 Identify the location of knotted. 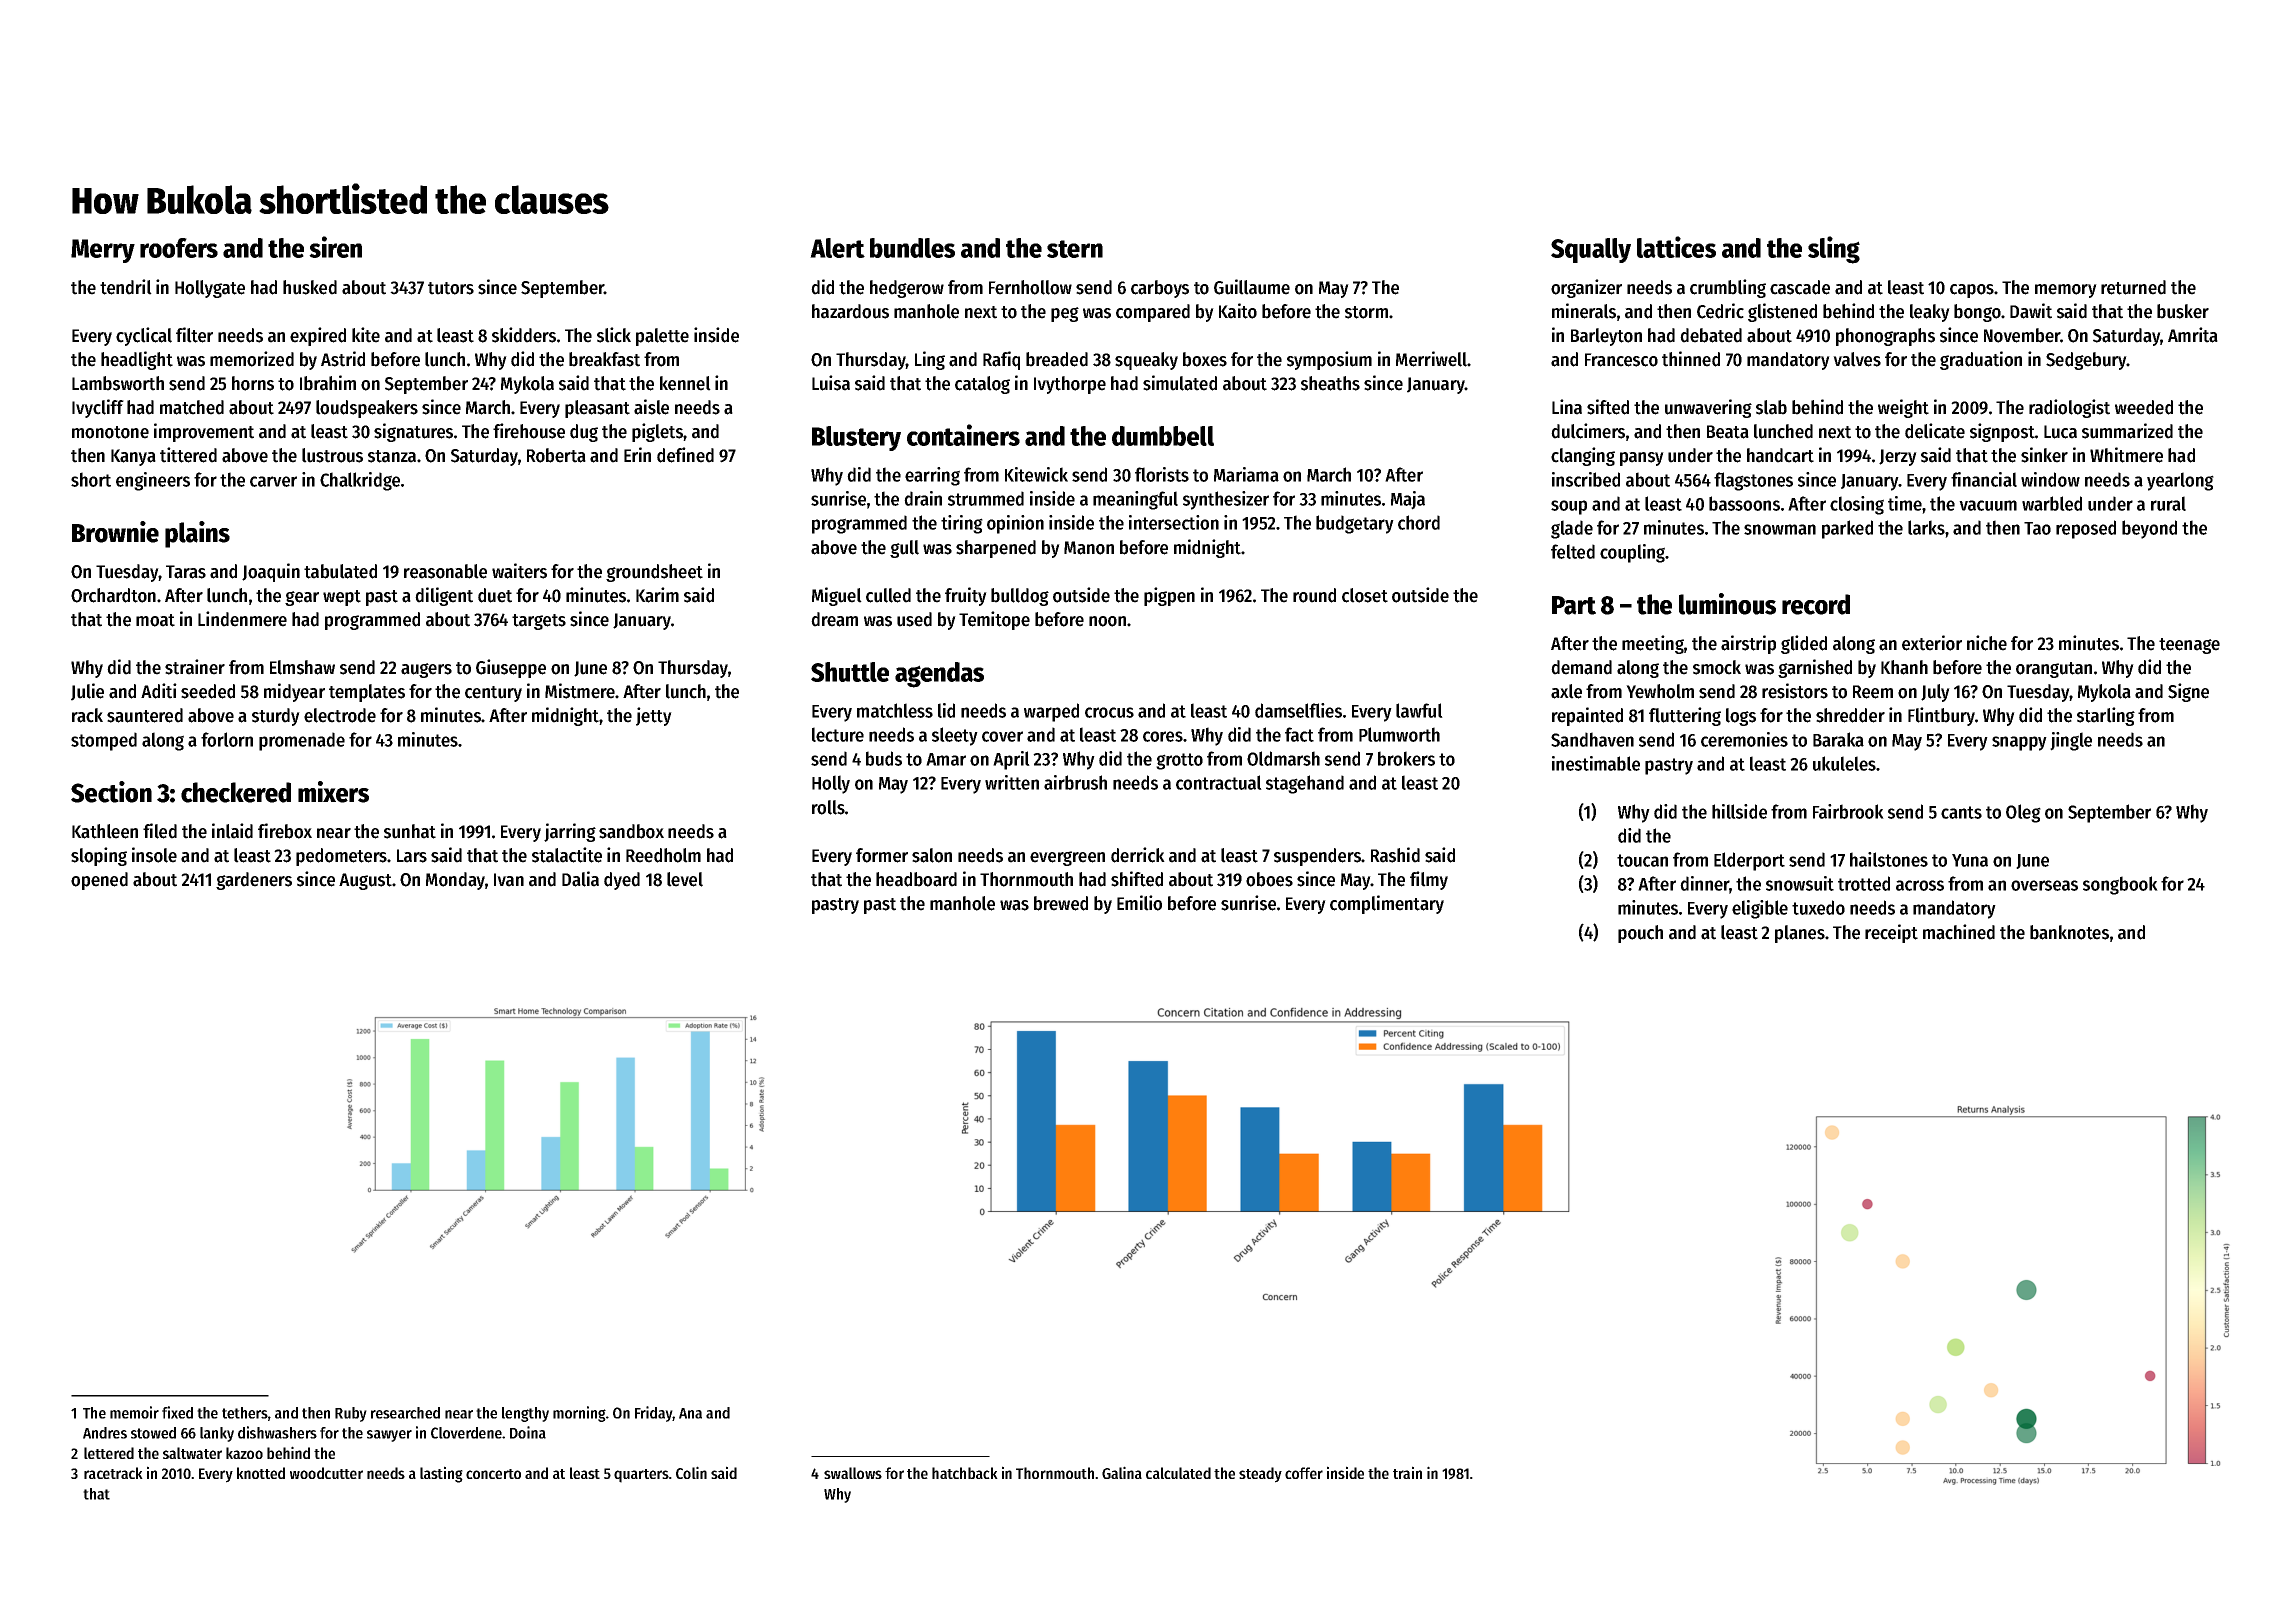
(261, 1473).
